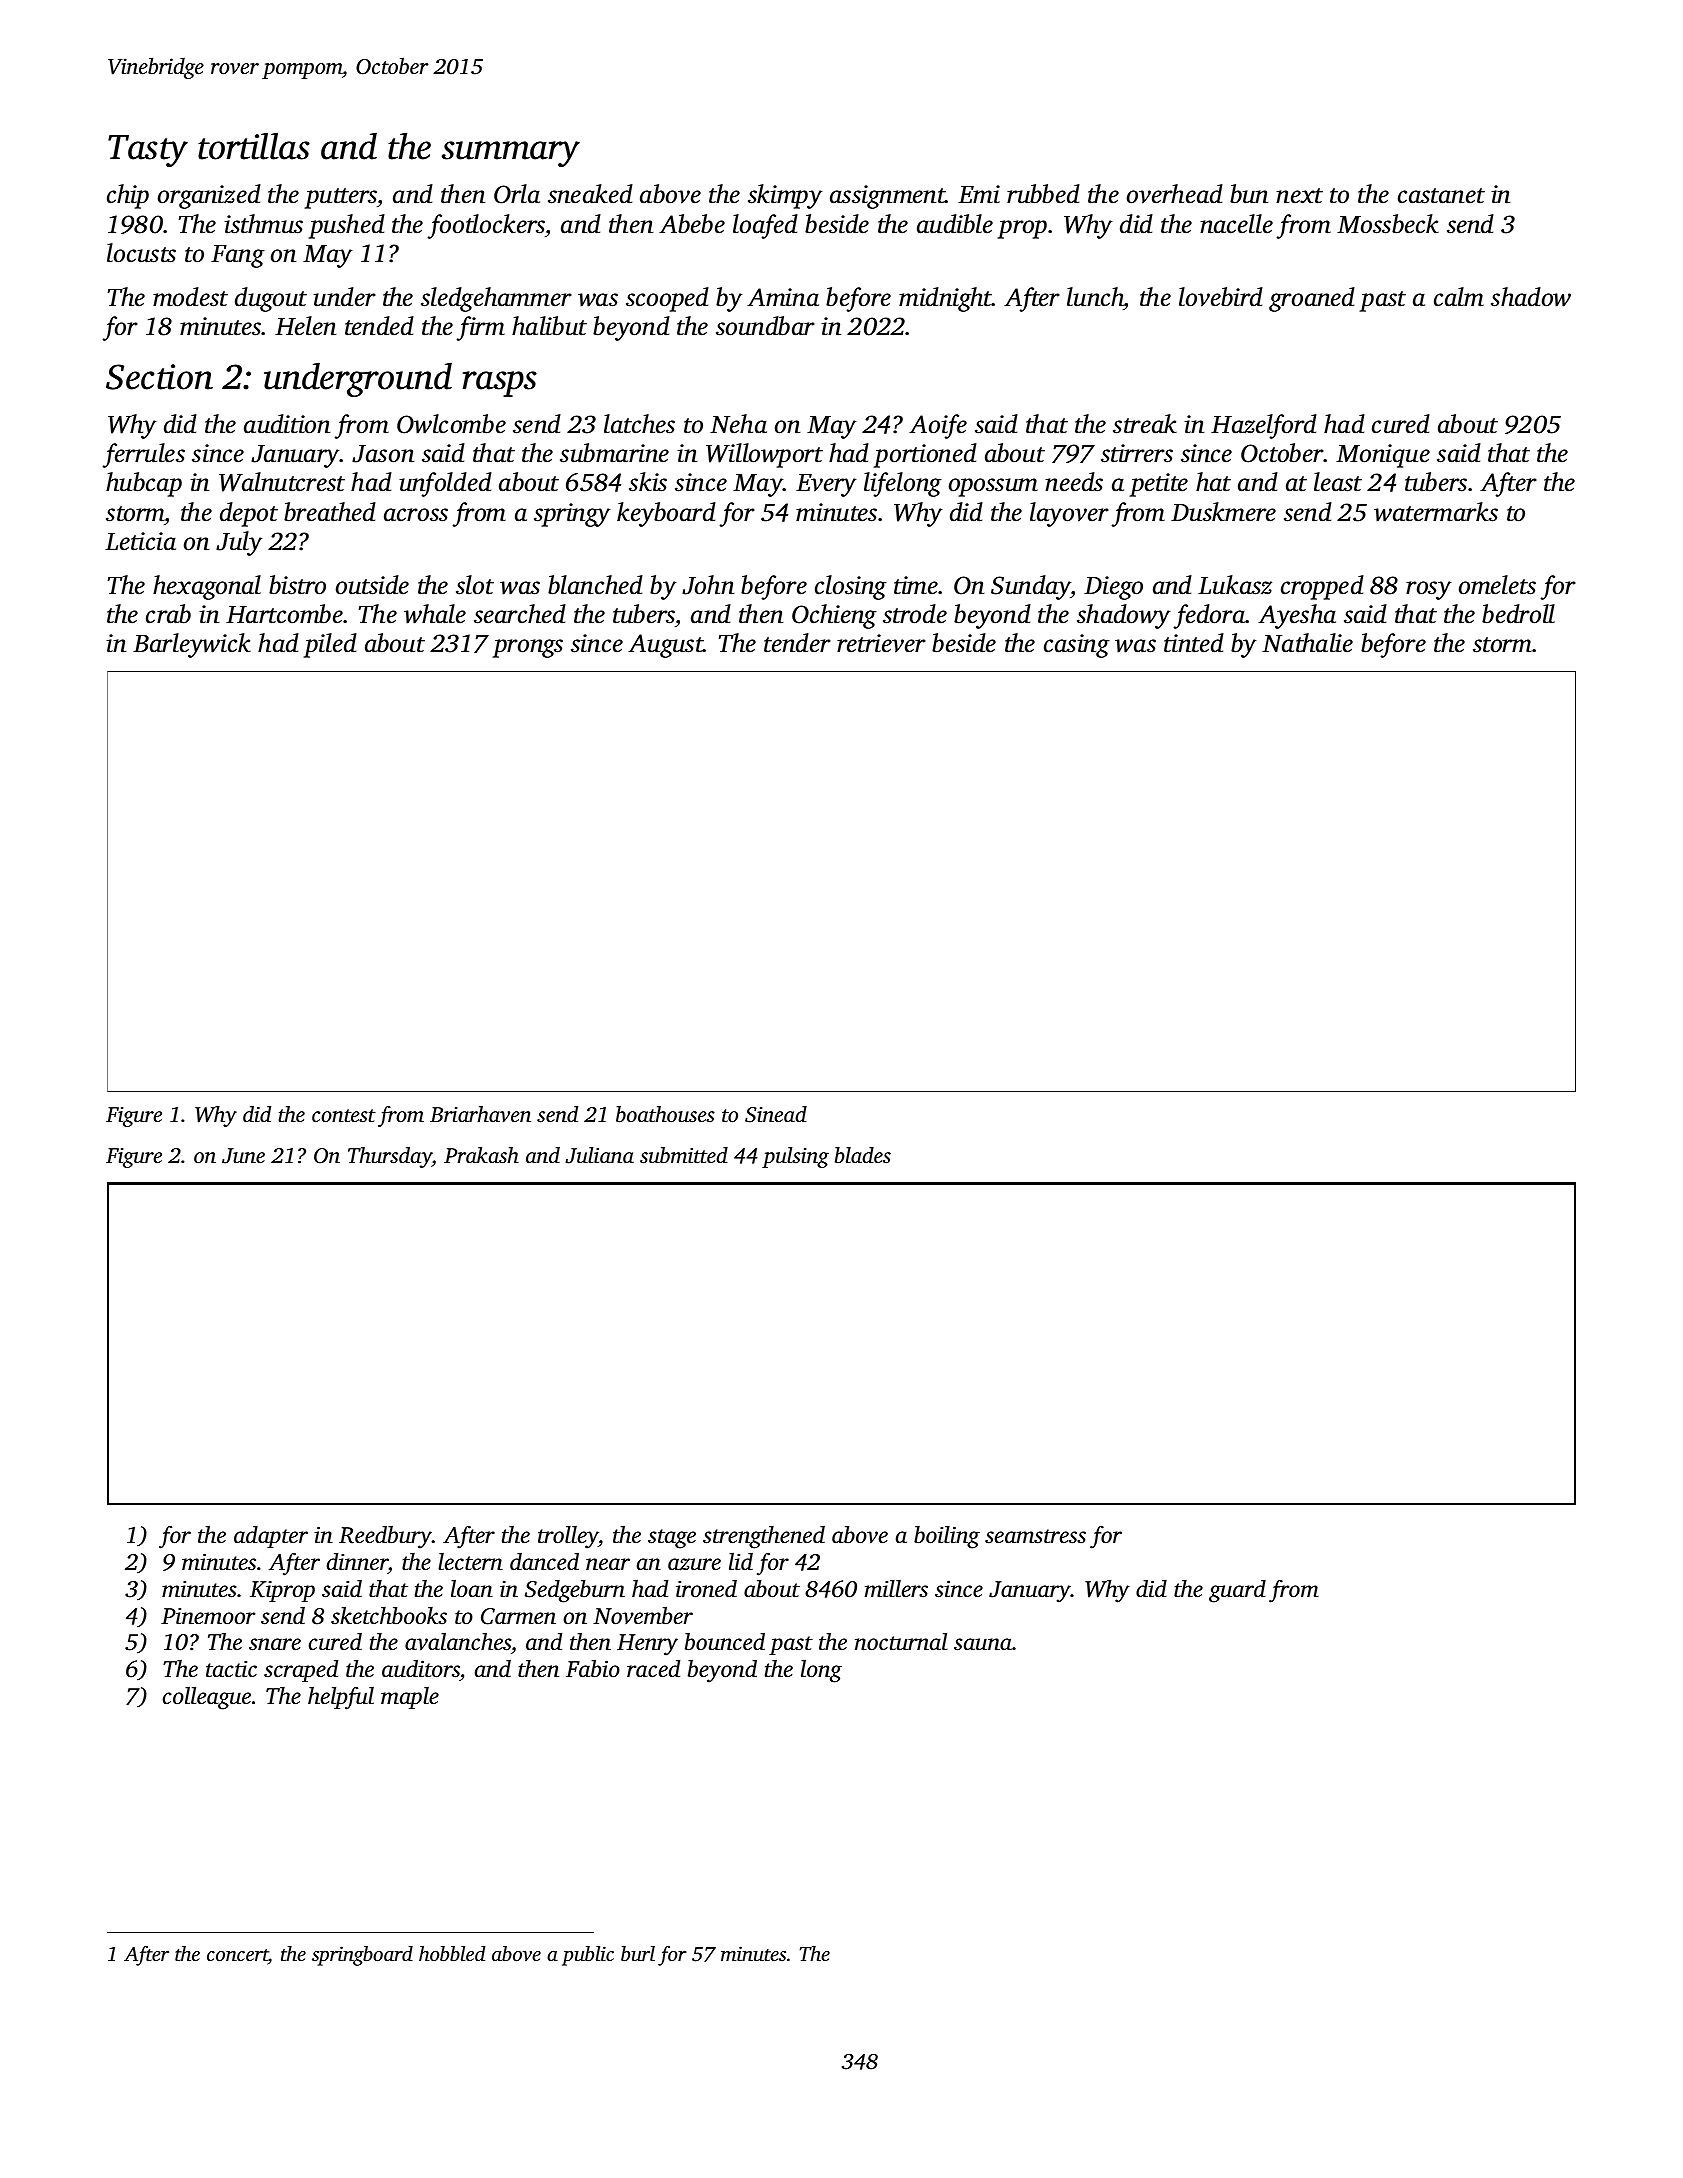  Describe the element at coordinates (588, 1956) in the image. I see `public` at that location.
